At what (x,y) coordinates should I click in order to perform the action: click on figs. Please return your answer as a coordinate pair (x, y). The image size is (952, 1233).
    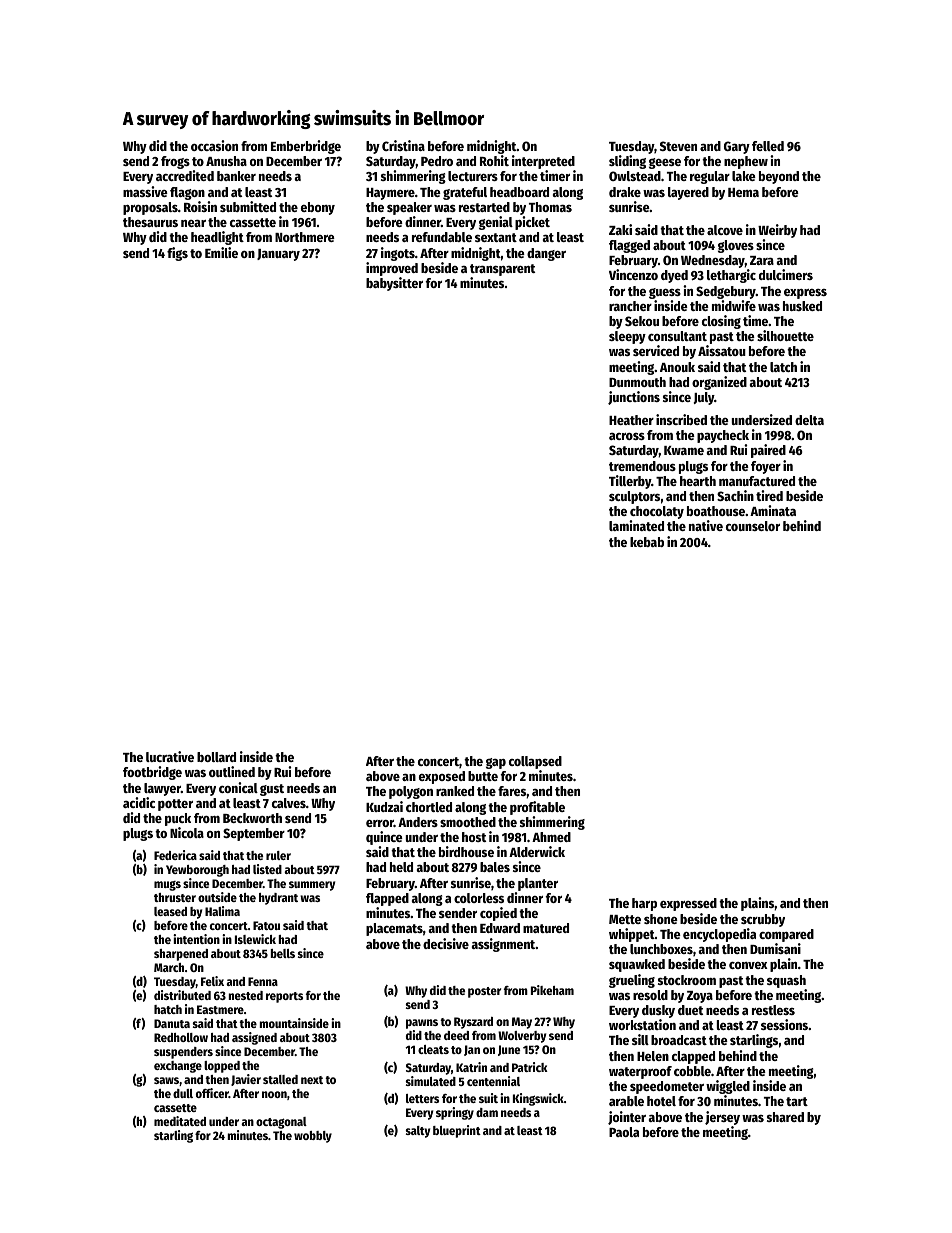
    Looking at the image, I should click on (177, 254).
